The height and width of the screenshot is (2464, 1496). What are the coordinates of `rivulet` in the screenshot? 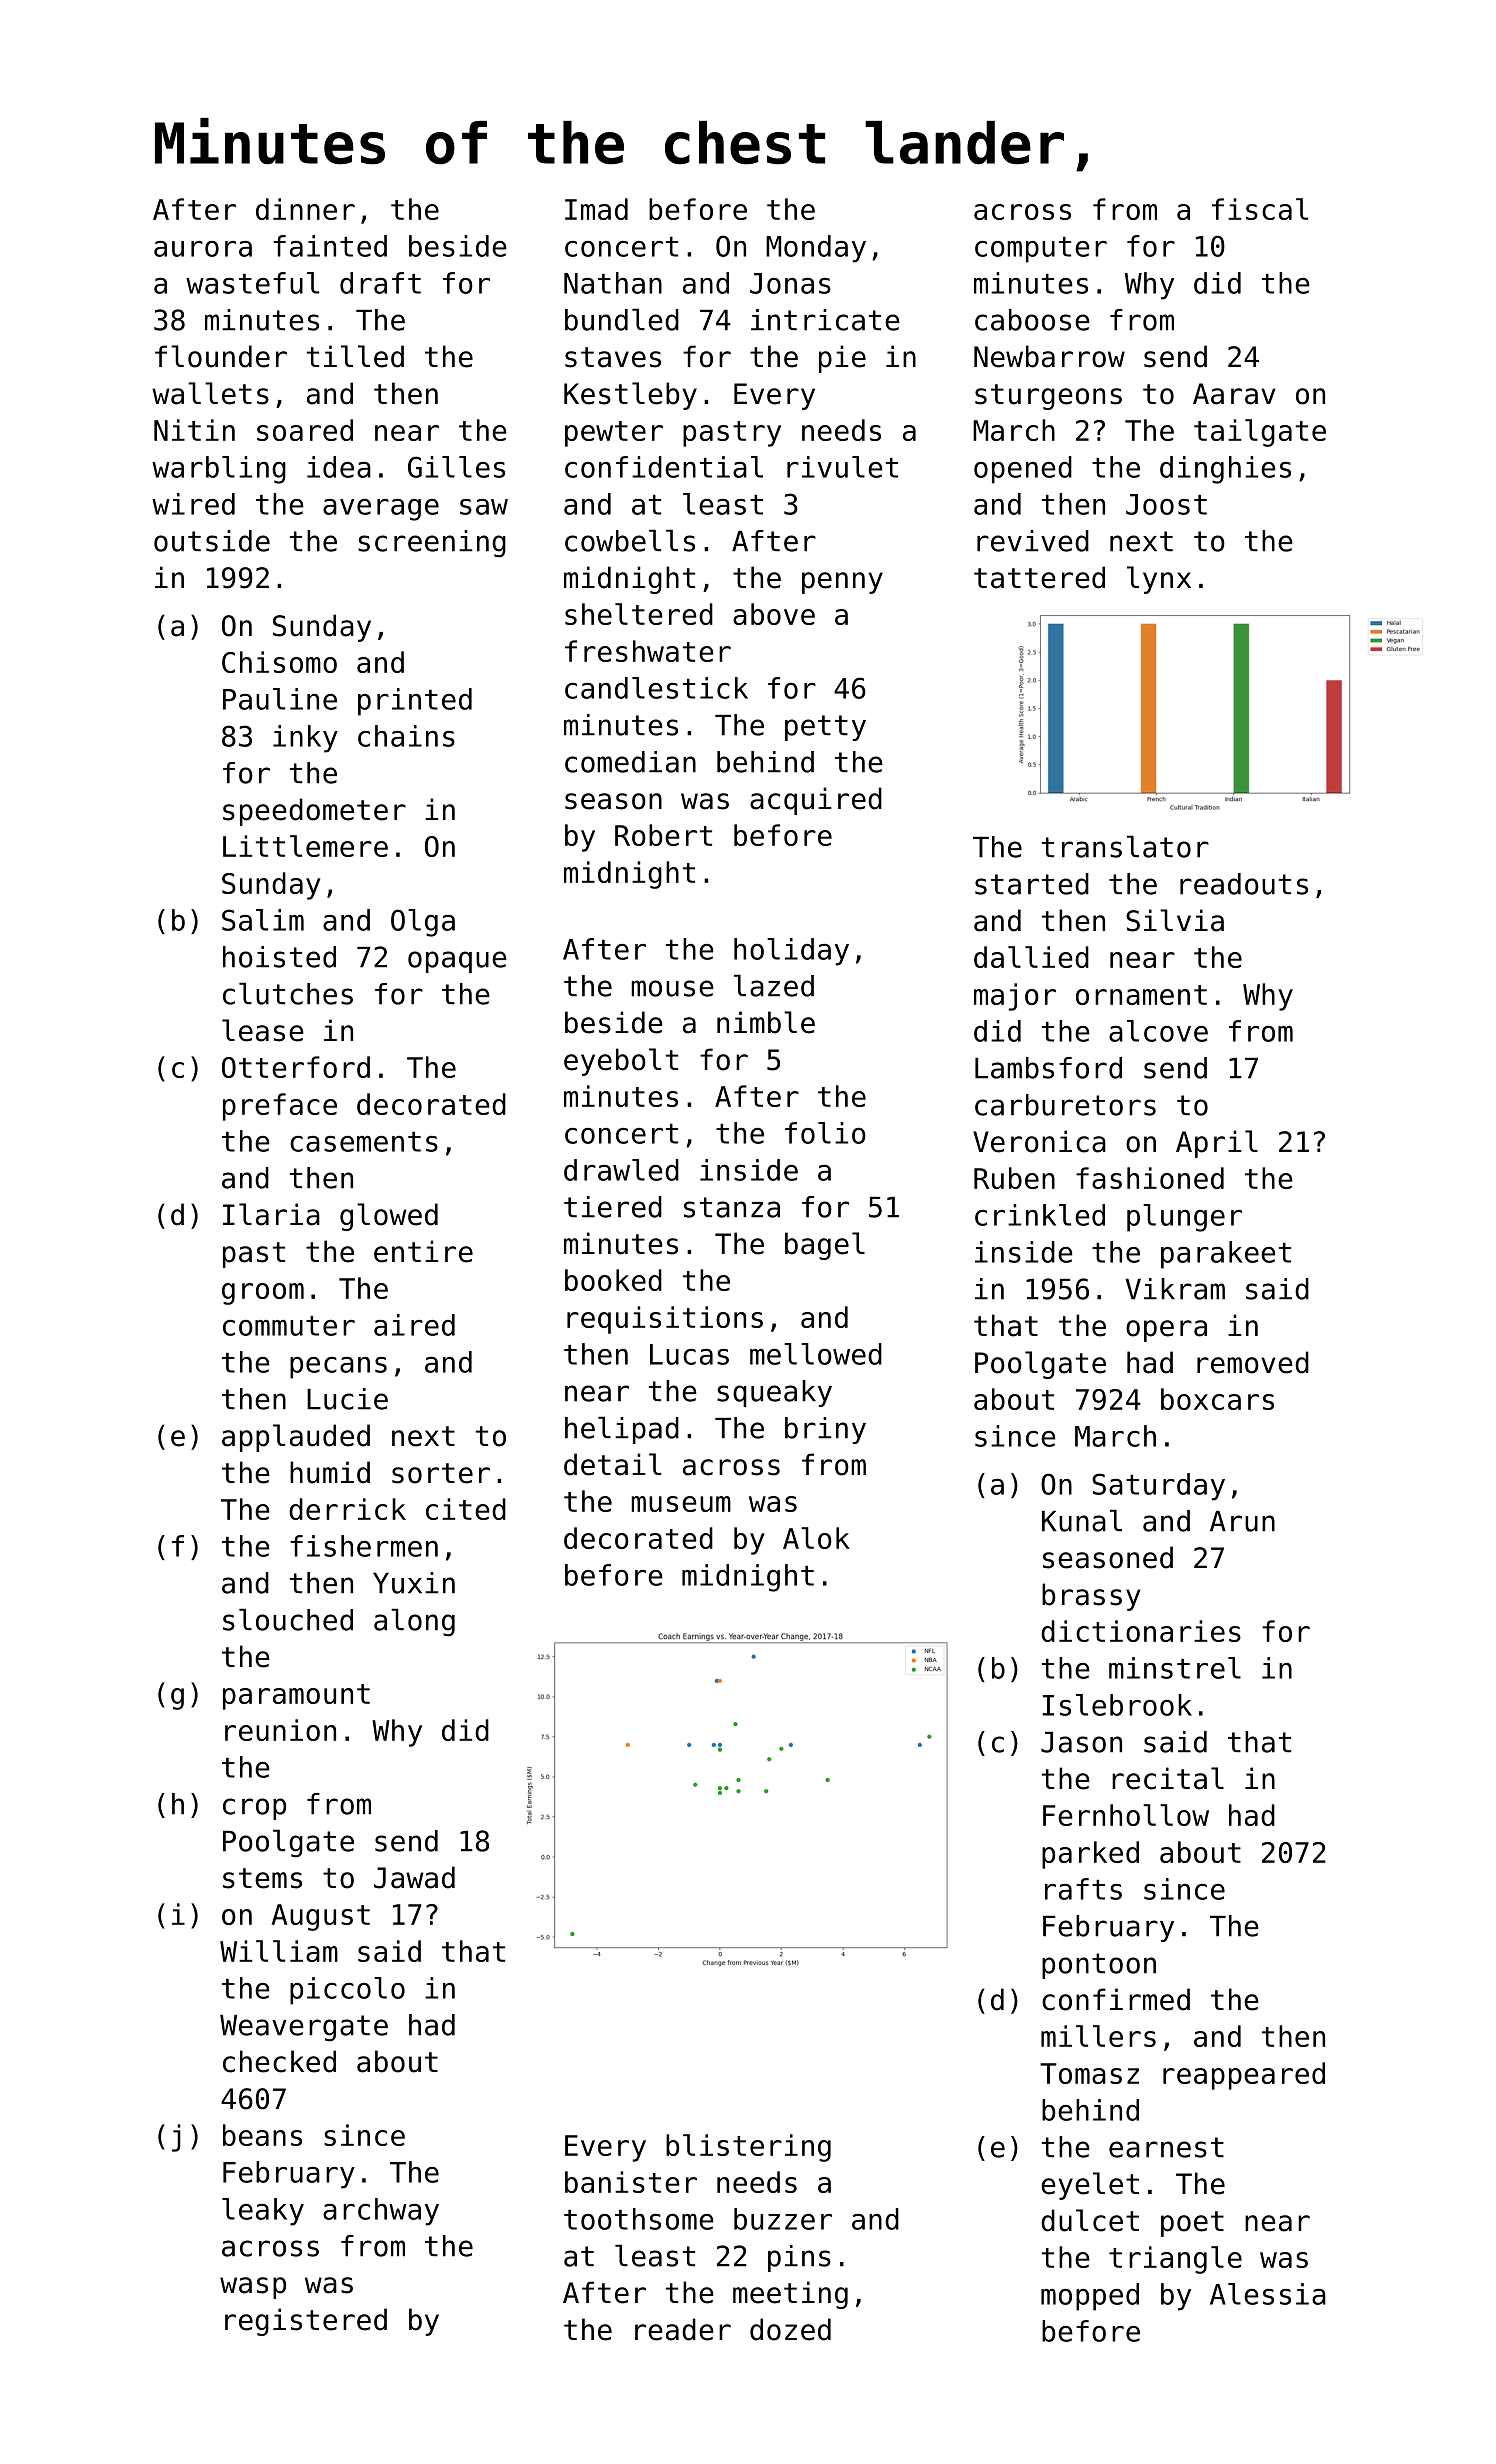 It's located at (842, 467).
